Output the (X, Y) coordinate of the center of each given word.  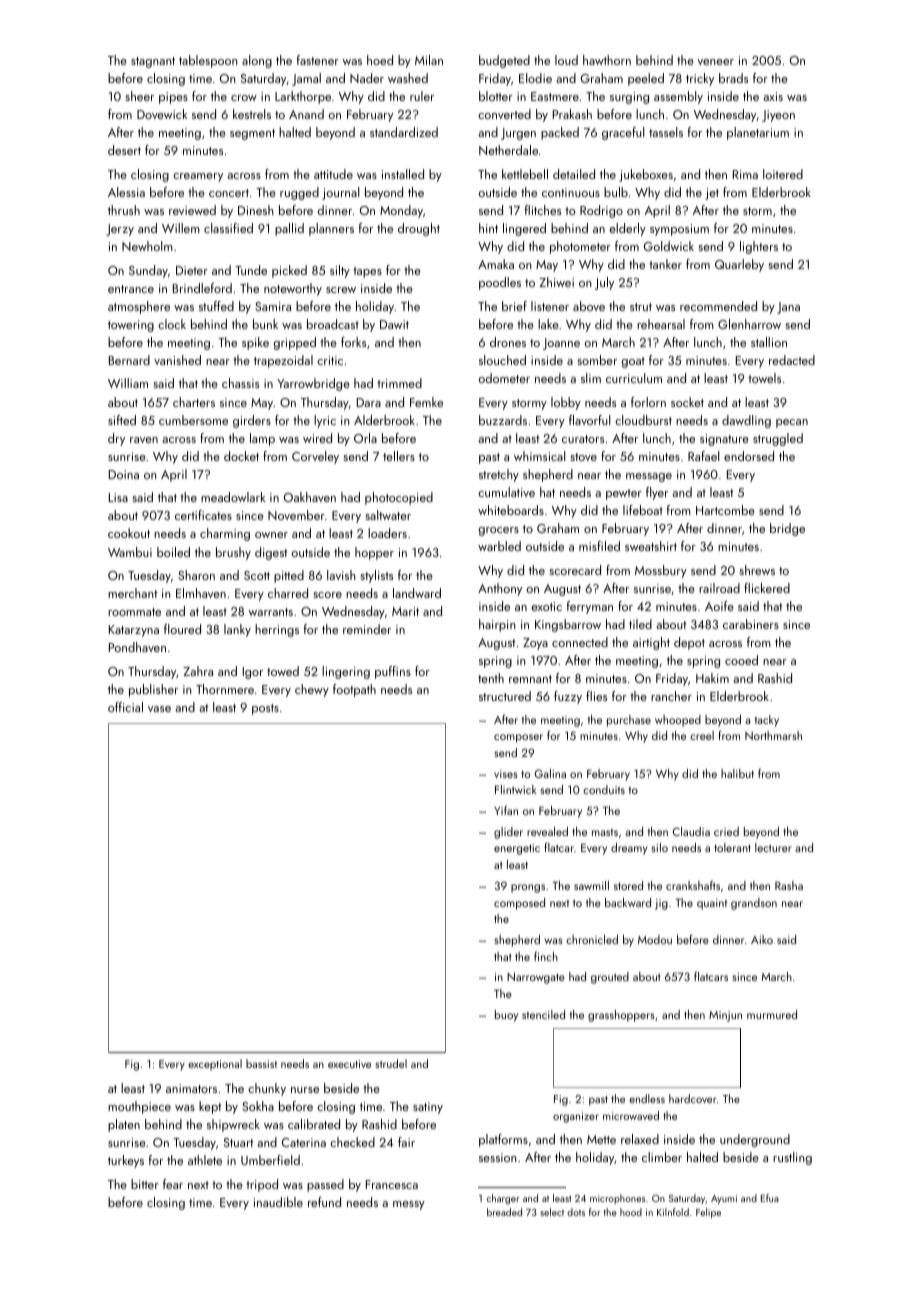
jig (661, 904)
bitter (145, 1184)
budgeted (504, 61)
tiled (640, 624)
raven (144, 440)
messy (409, 1205)
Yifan (506, 810)
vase (159, 709)
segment (252, 134)
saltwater (388, 515)
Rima (745, 174)
